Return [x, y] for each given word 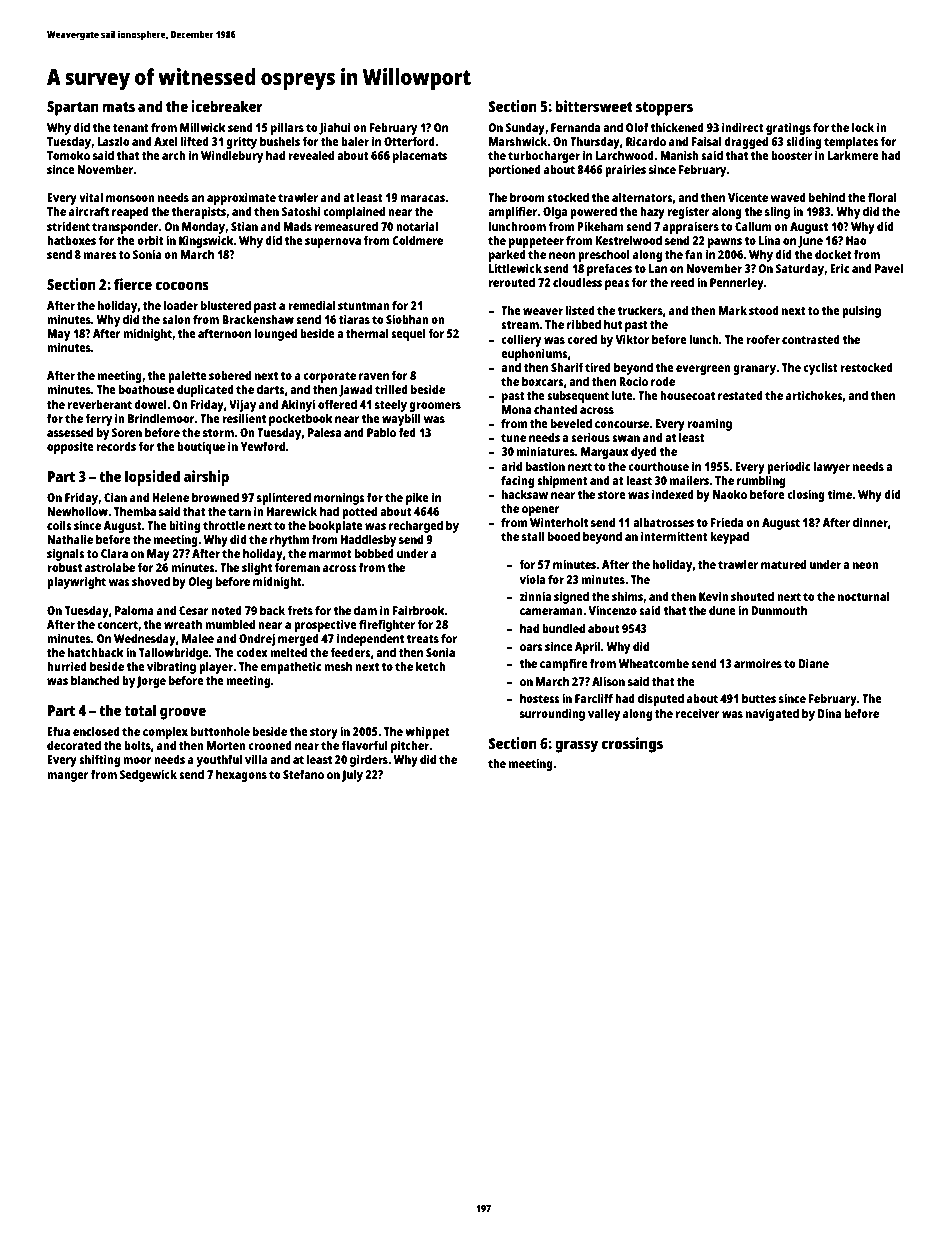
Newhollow [77, 511]
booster [791, 155]
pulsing [861, 311]
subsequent [578, 397]
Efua [58, 731]
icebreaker [227, 106]
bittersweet [594, 106]
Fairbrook [419, 610]
